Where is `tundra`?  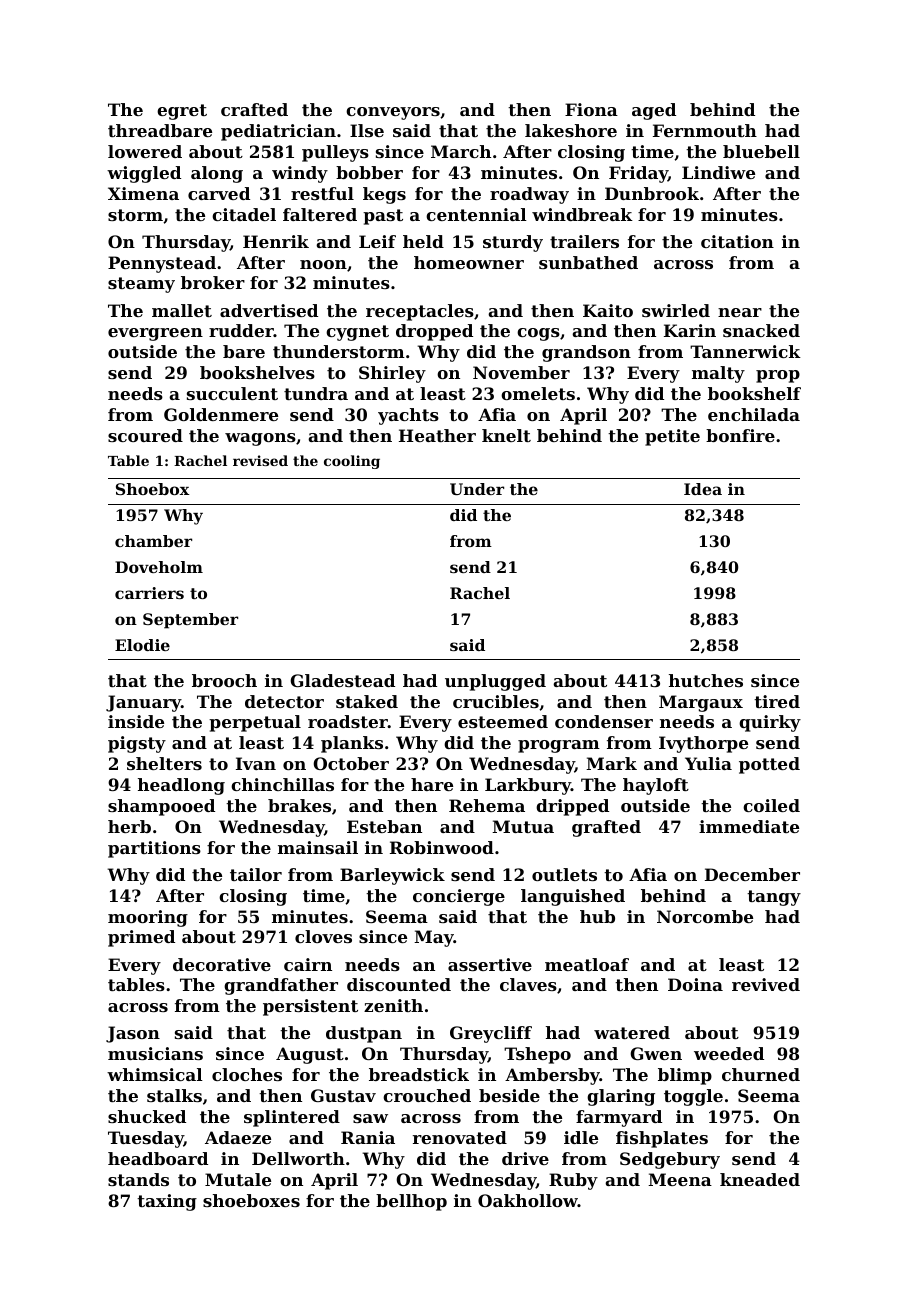 tundra is located at coordinates (316, 393).
